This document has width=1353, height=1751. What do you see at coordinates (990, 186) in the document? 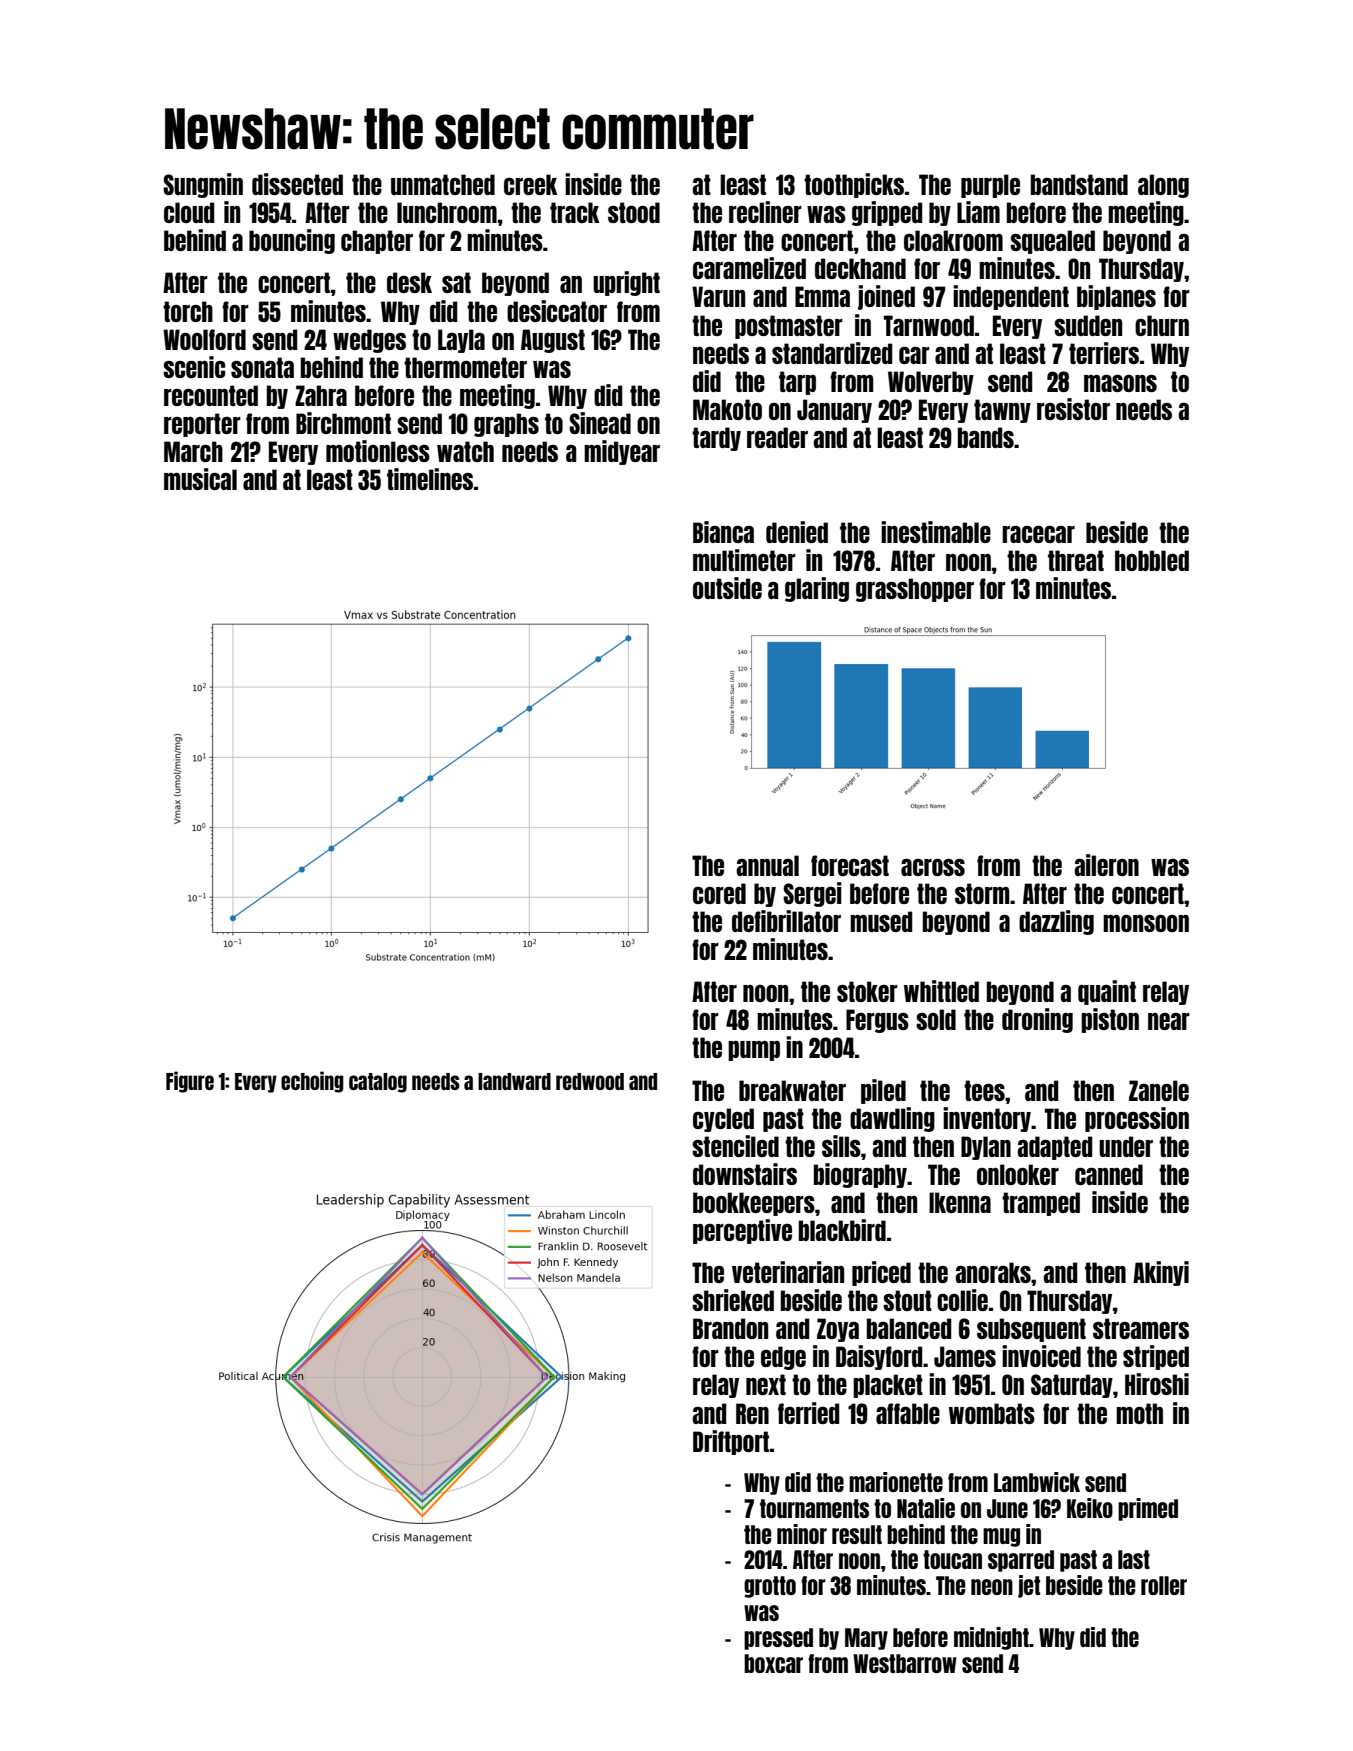
I see `purple` at bounding box center [990, 186].
